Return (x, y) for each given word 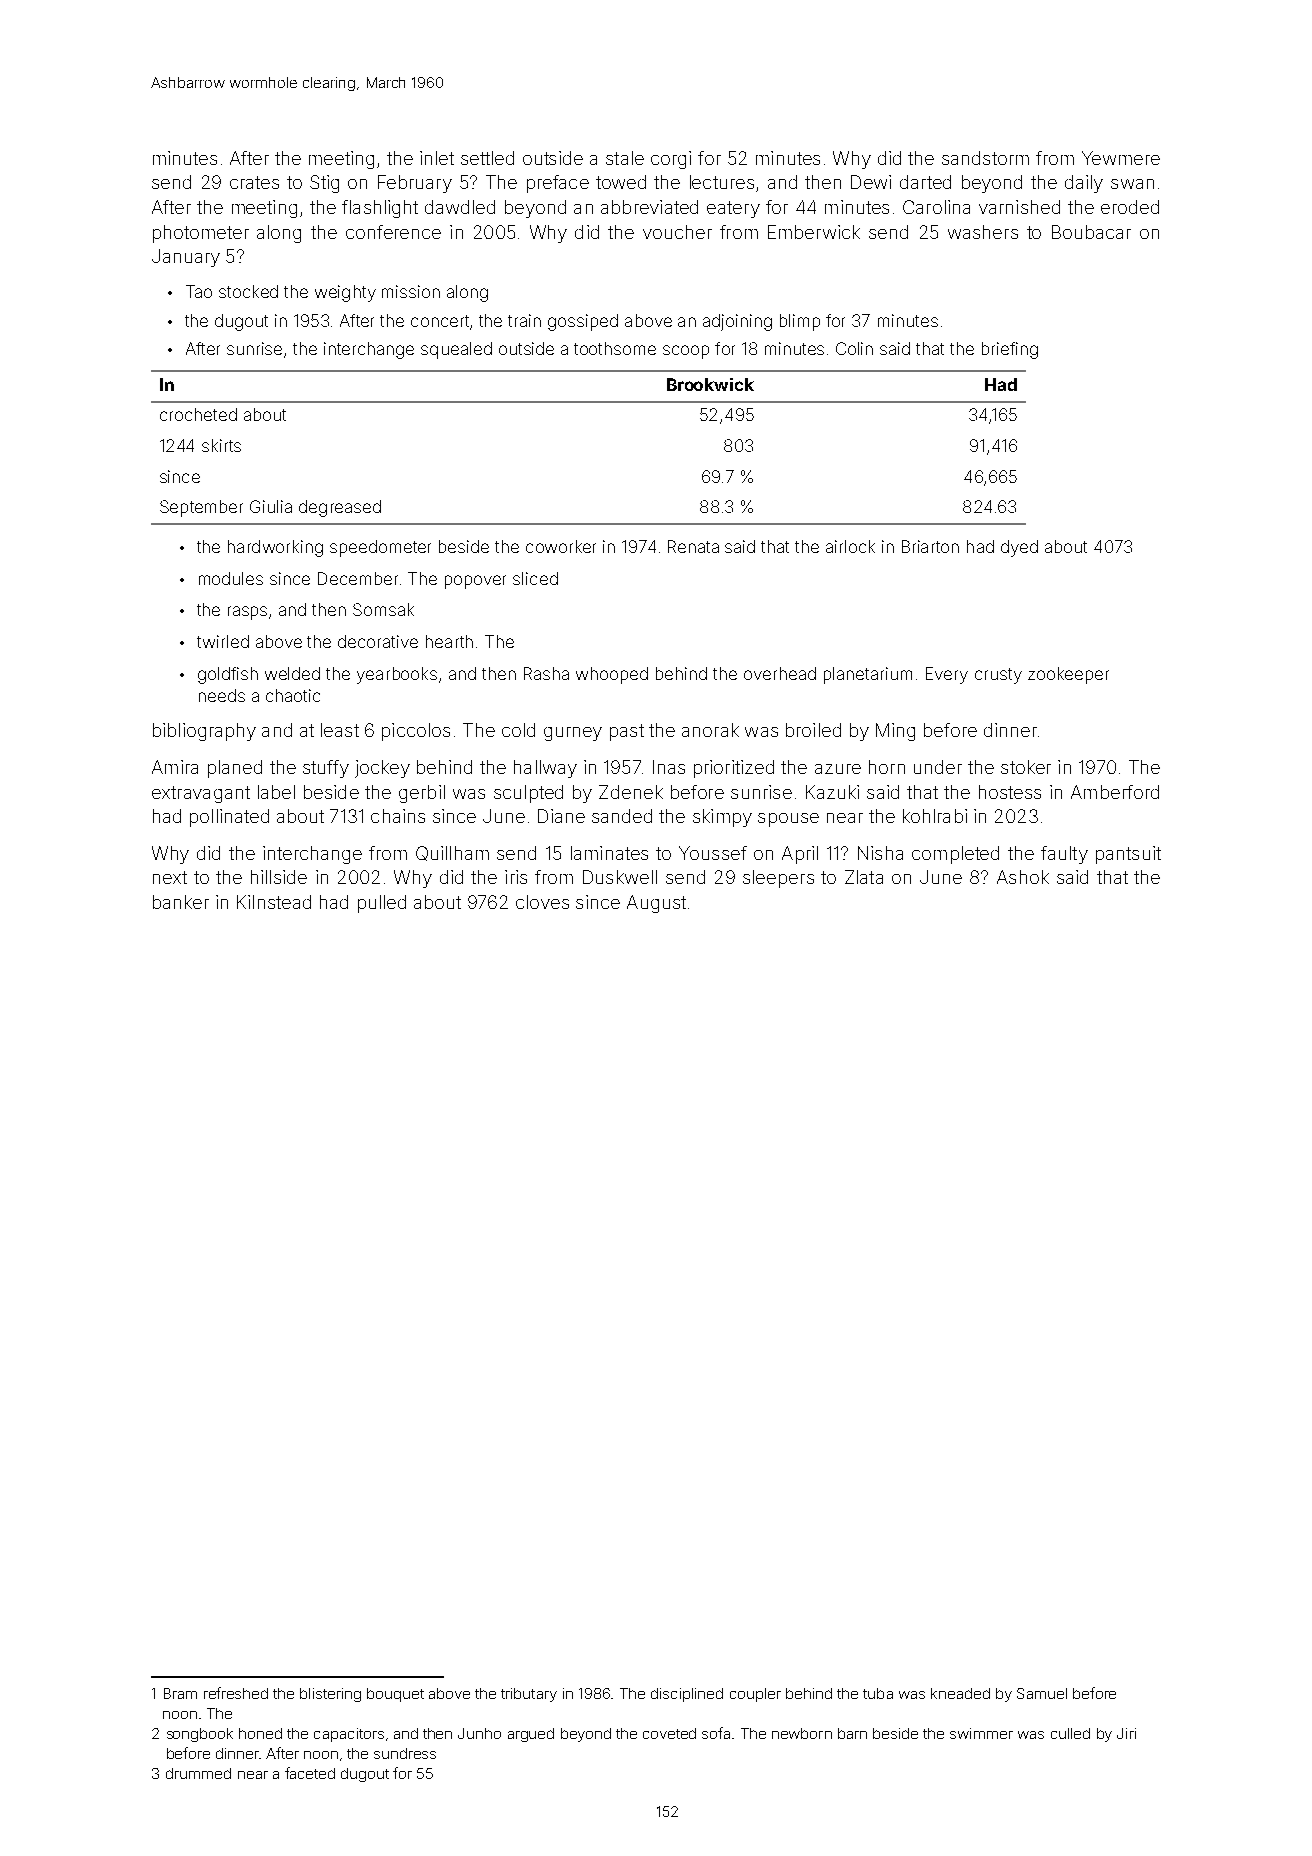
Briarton (930, 546)
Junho (479, 1733)
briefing (1010, 350)
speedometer (380, 548)
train (524, 320)
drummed (198, 1773)
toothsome (615, 348)
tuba (878, 1693)
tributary (529, 1695)
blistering (330, 1695)
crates (254, 182)
